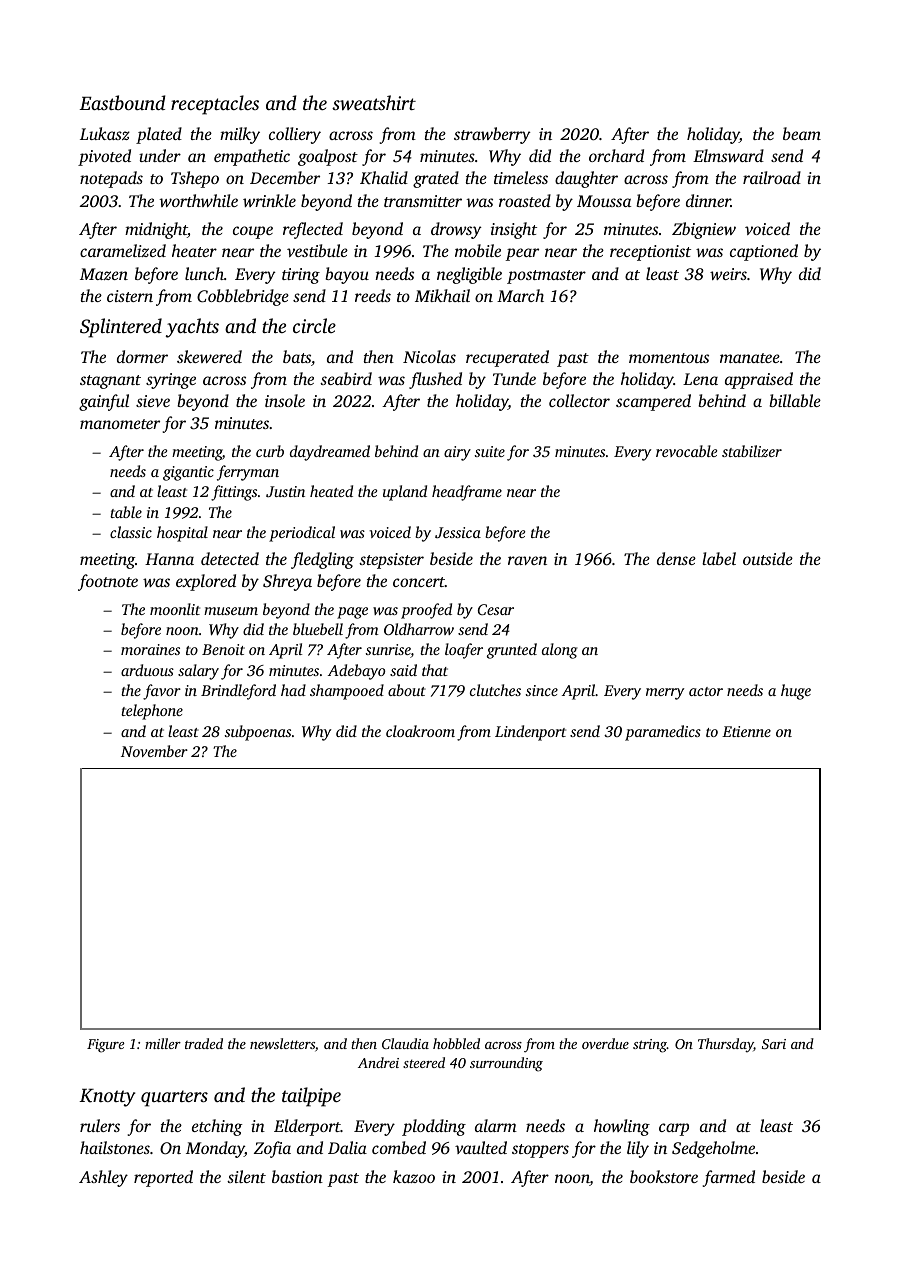 This document has width=901, height=1280. What do you see at coordinates (704, 230) in the document?
I see `Zbigniew` at bounding box center [704, 230].
